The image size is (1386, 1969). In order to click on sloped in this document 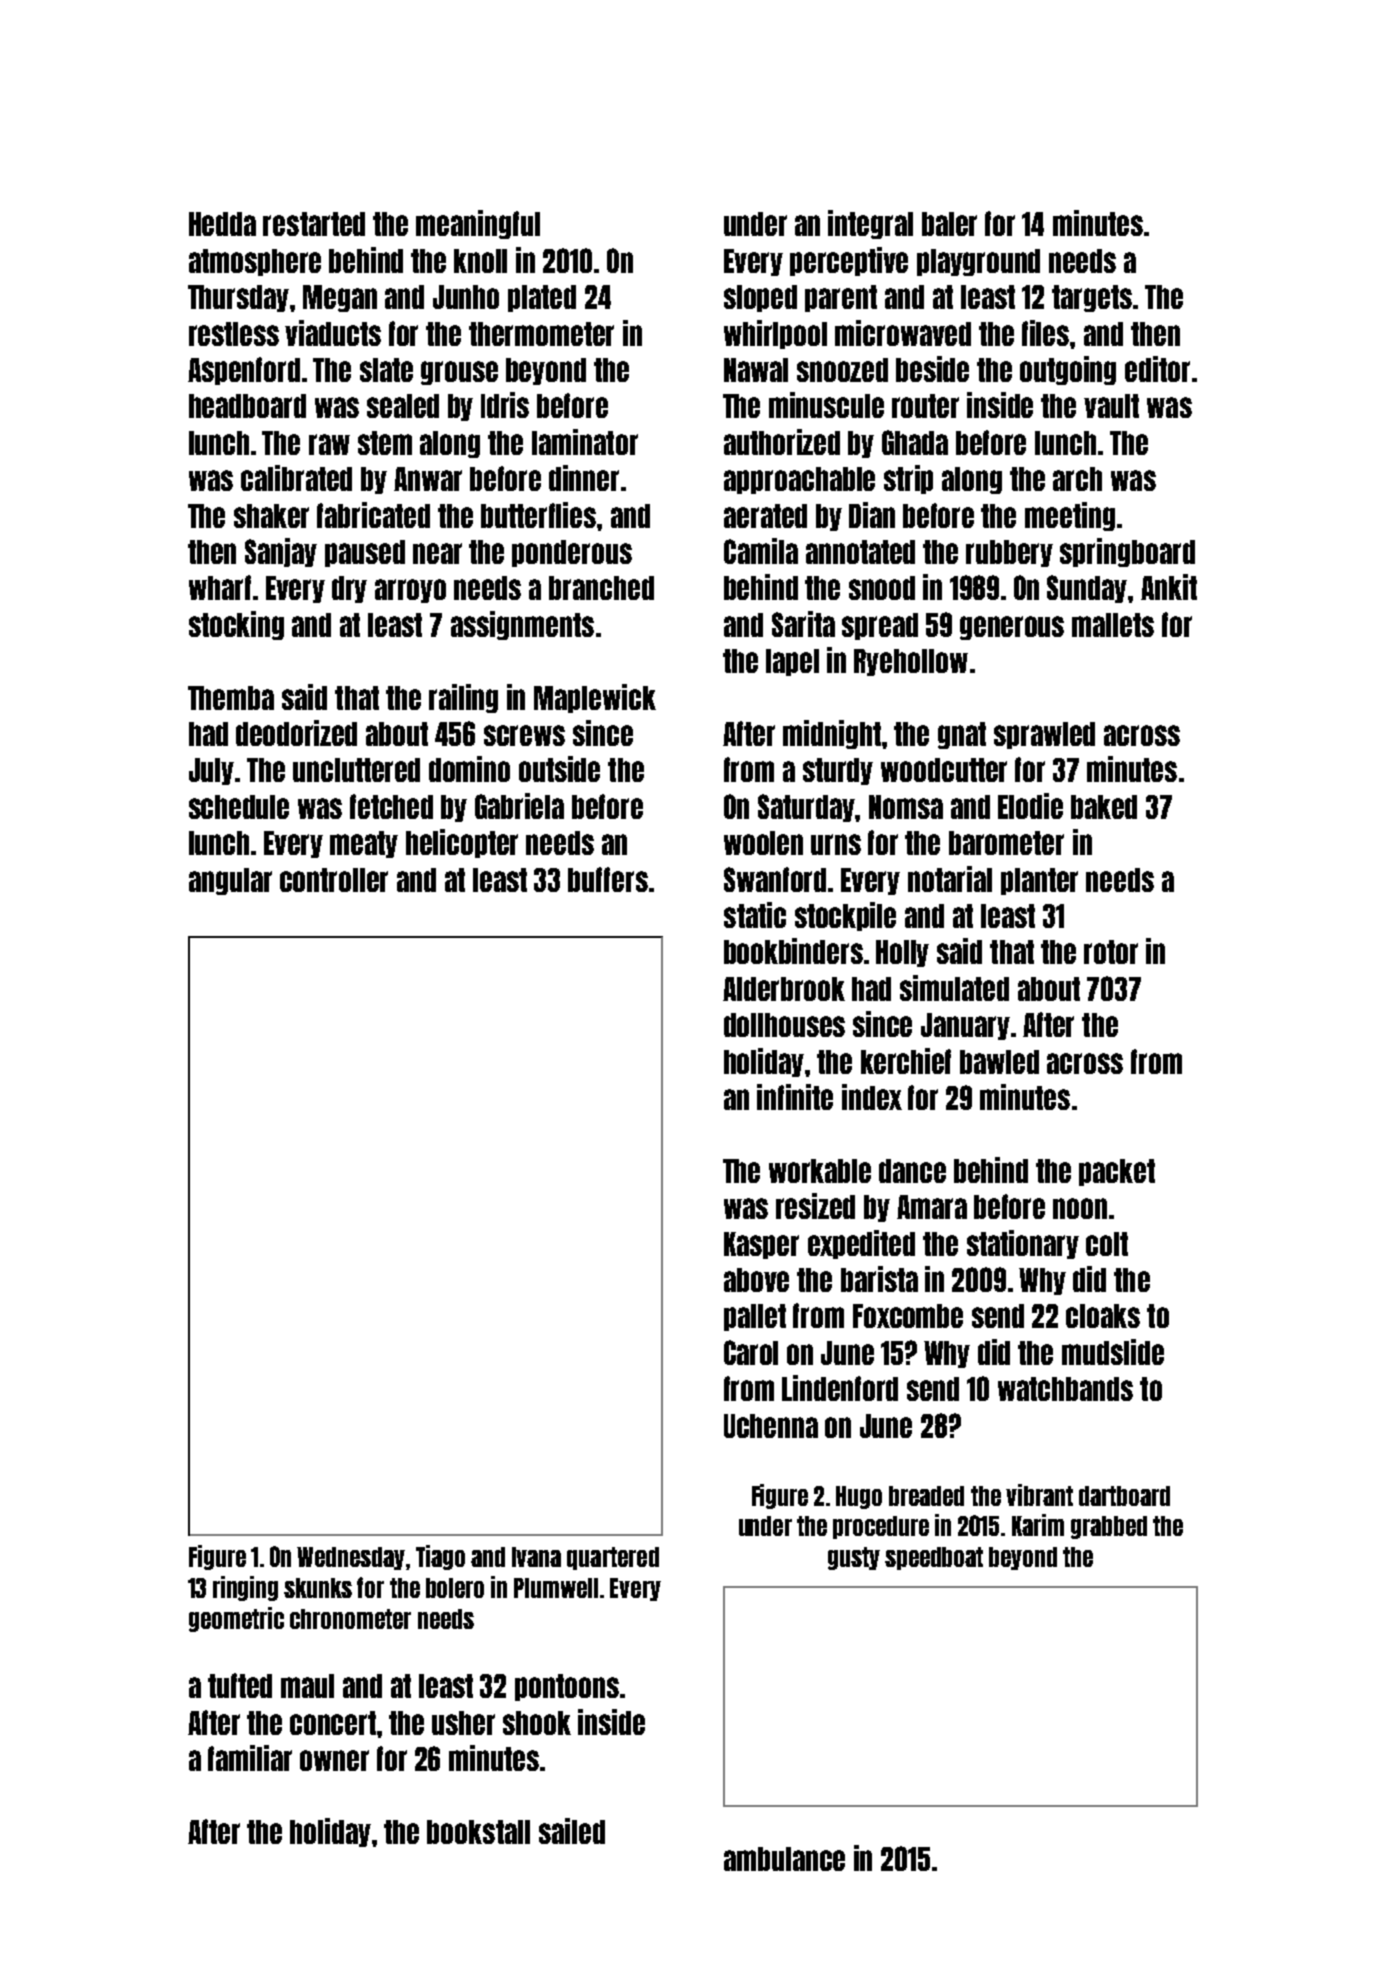, I will do `click(760, 298)`.
